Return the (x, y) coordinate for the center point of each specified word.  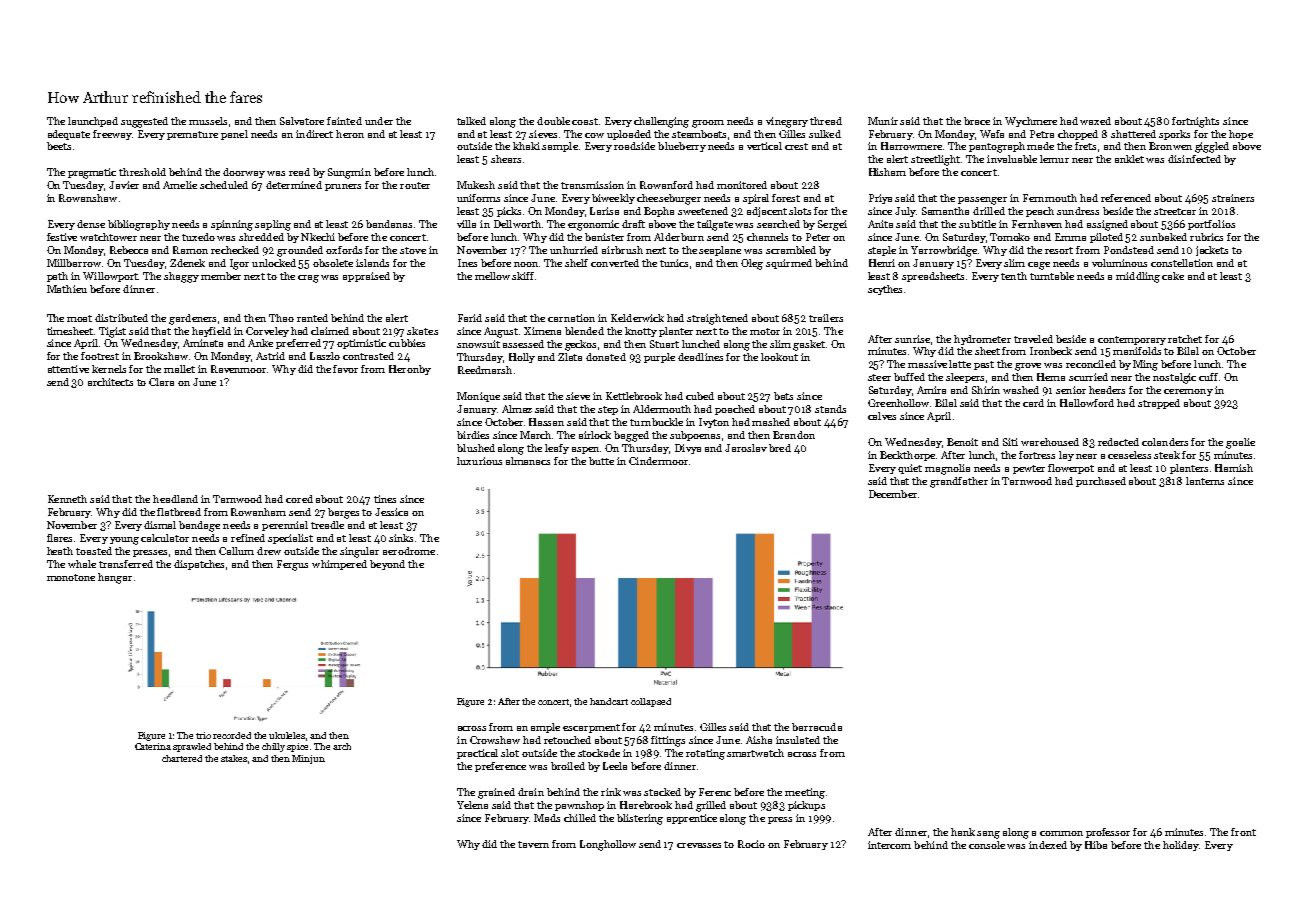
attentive (68, 369)
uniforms (478, 198)
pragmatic (92, 173)
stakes (234, 758)
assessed (523, 344)
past (984, 365)
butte (601, 461)
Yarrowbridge (944, 251)
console (987, 845)
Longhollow (608, 845)
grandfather (959, 482)
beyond (387, 565)
